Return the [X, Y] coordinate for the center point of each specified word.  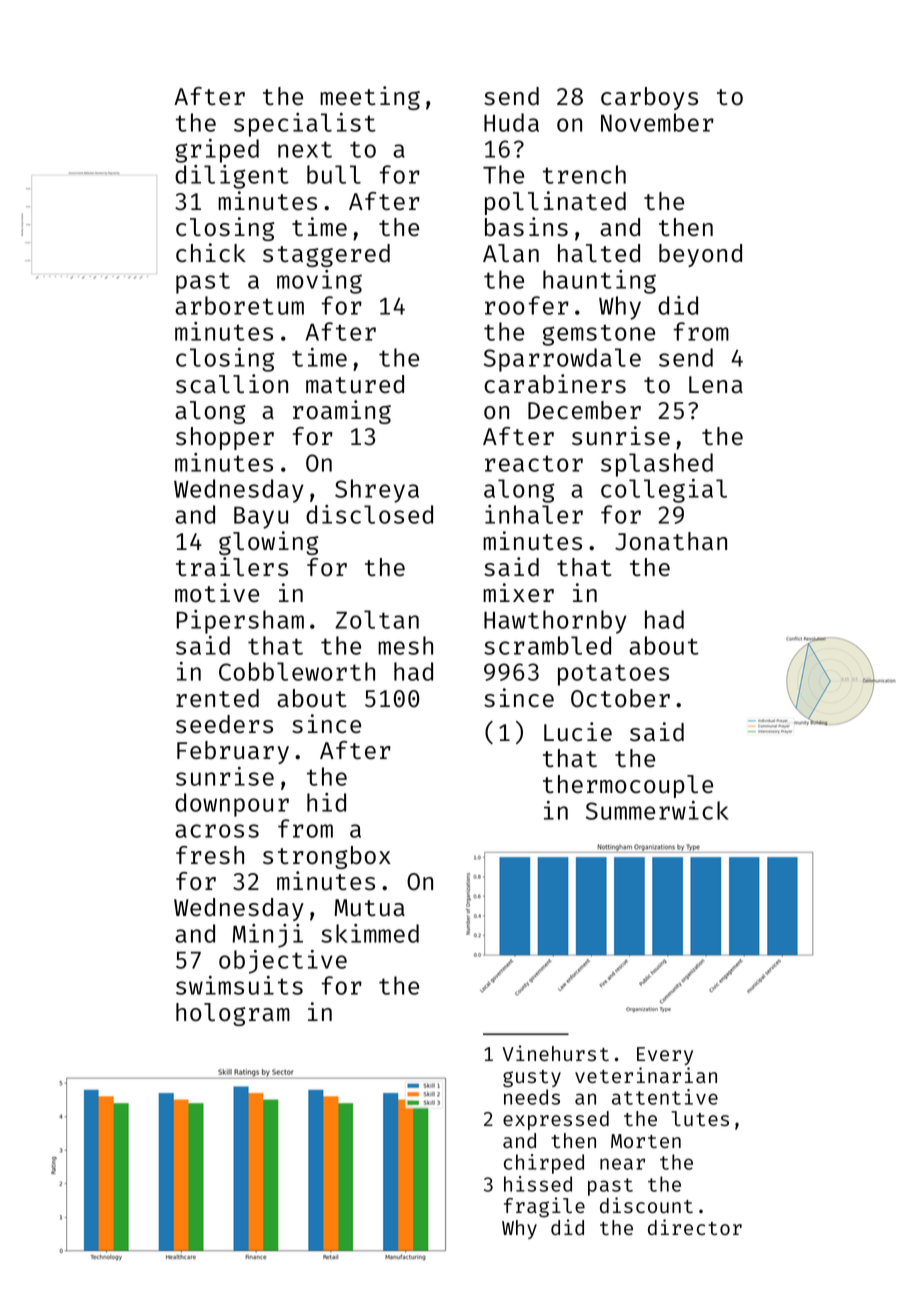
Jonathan [671, 541]
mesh [405, 645]
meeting [370, 98]
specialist [305, 125]
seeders [224, 724]
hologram [233, 1014]
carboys [649, 98]
